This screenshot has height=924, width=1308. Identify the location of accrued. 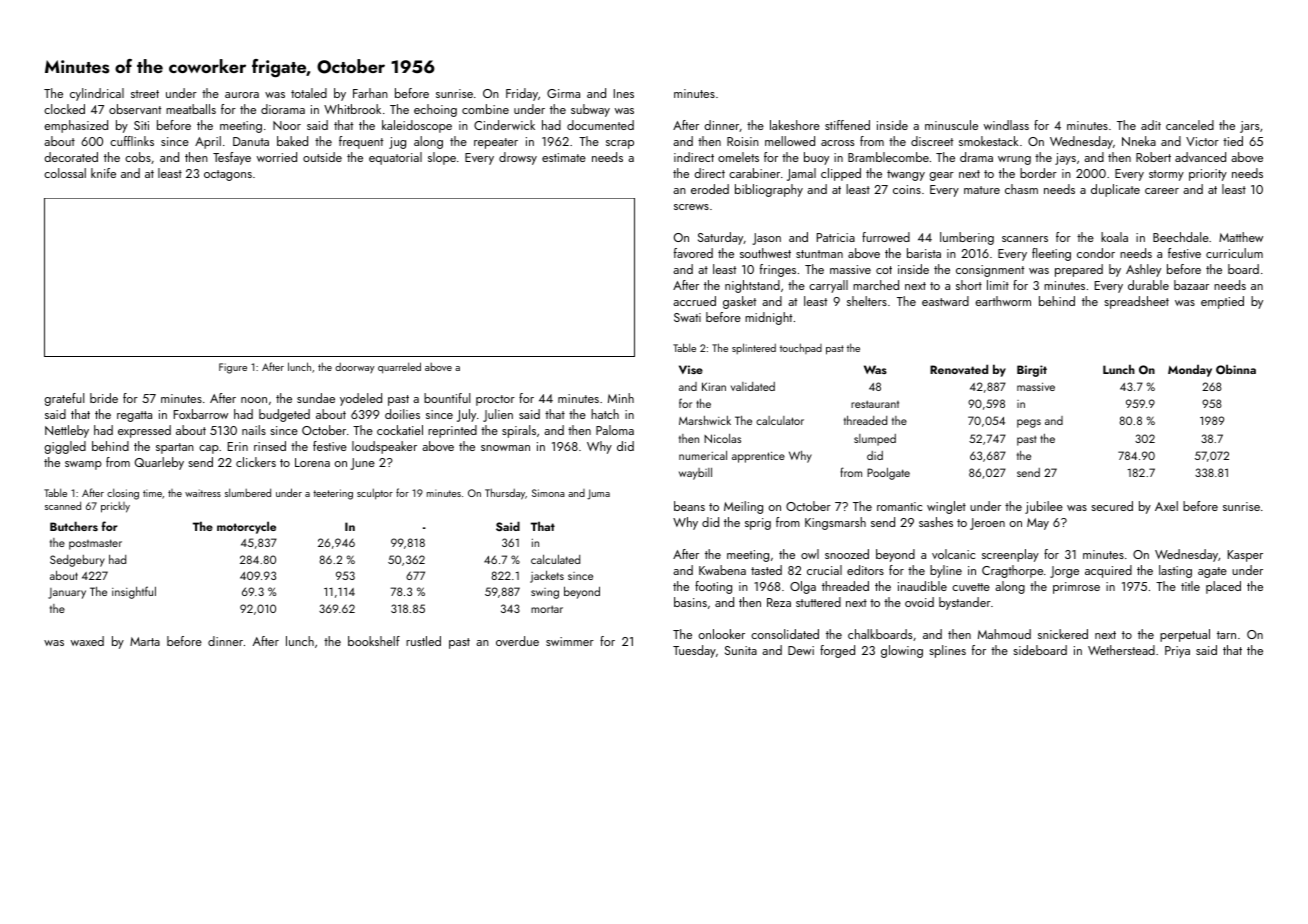
(694, 301).
